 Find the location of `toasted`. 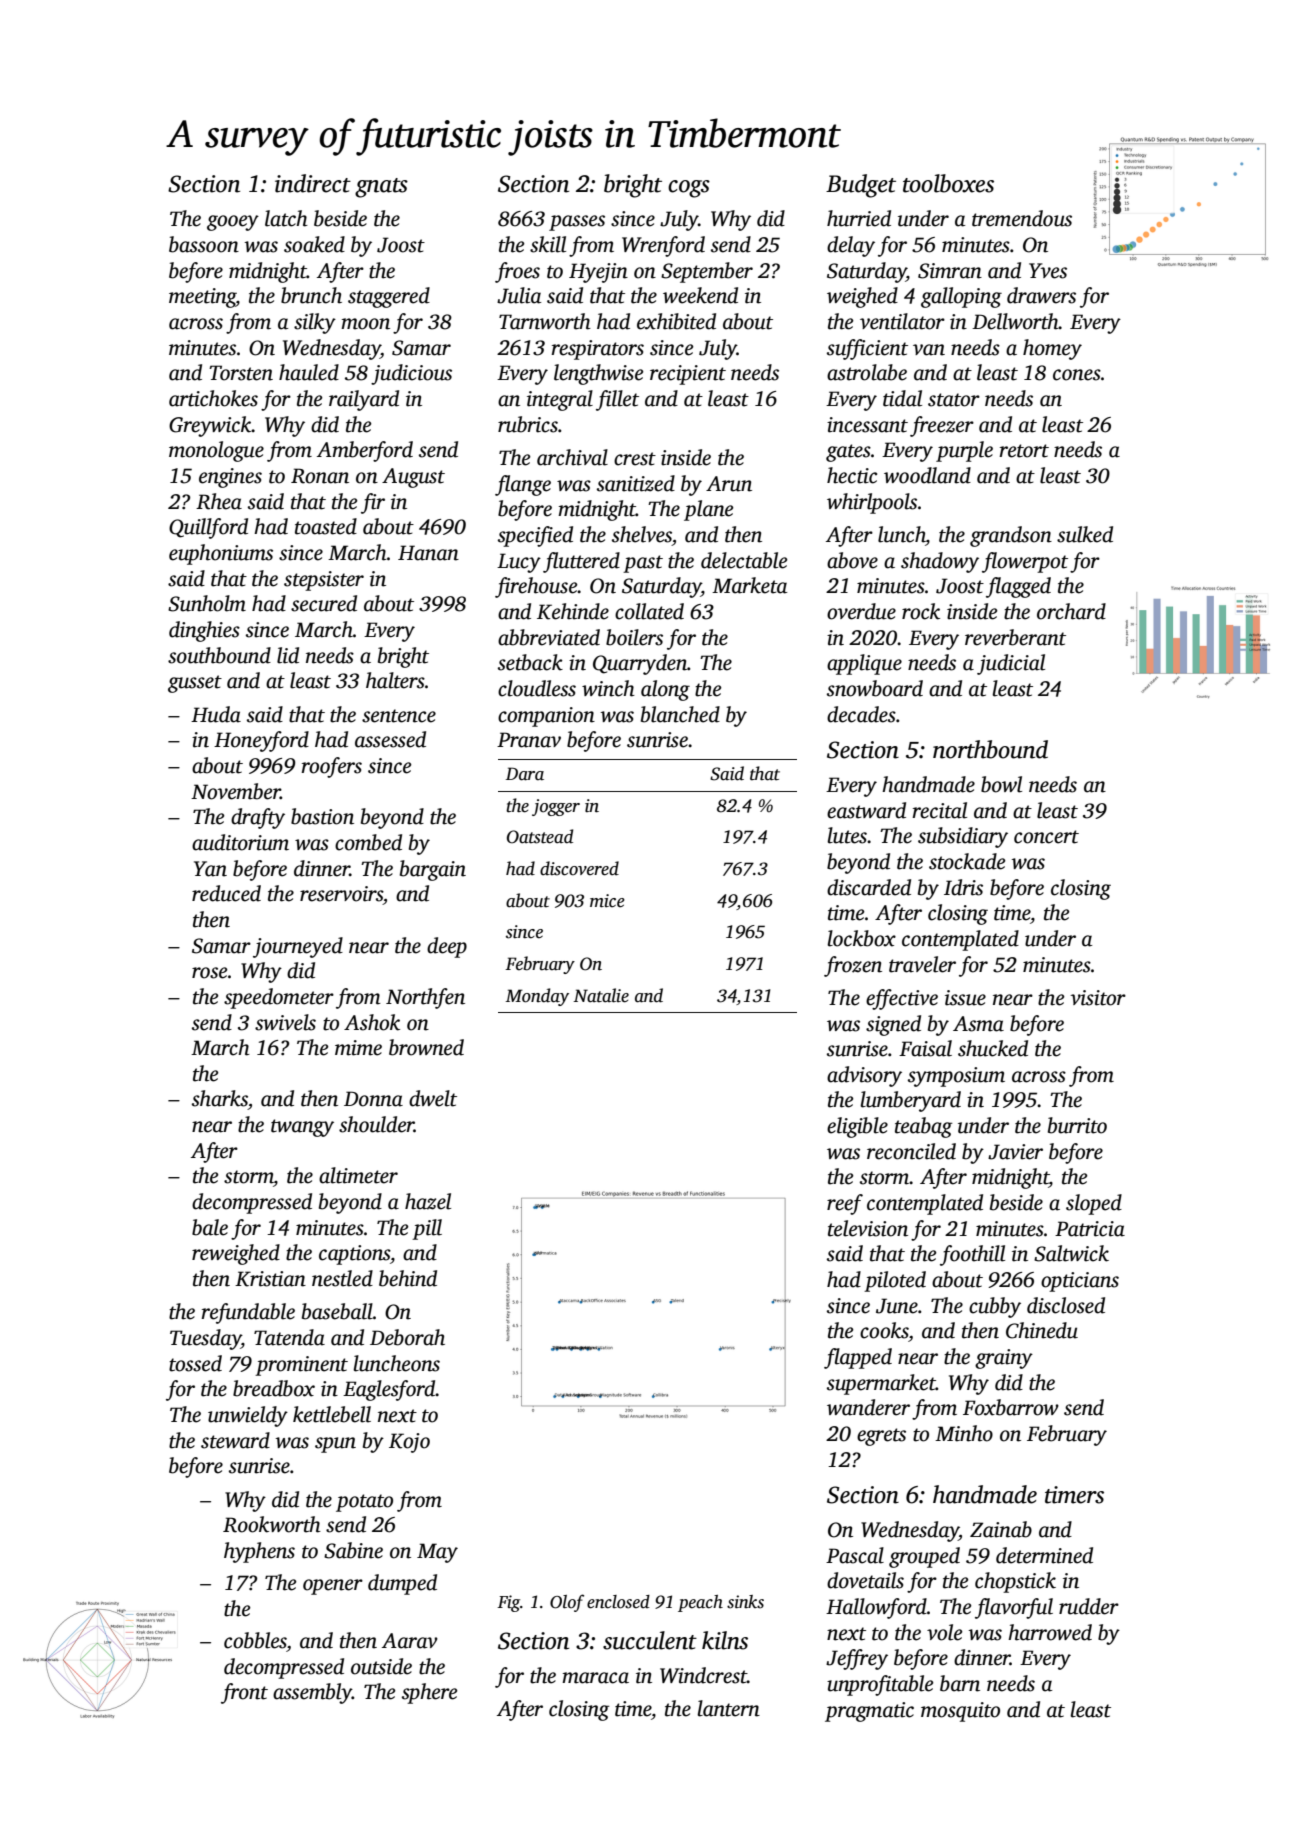

toasted is located at coordinates (326, 526).
